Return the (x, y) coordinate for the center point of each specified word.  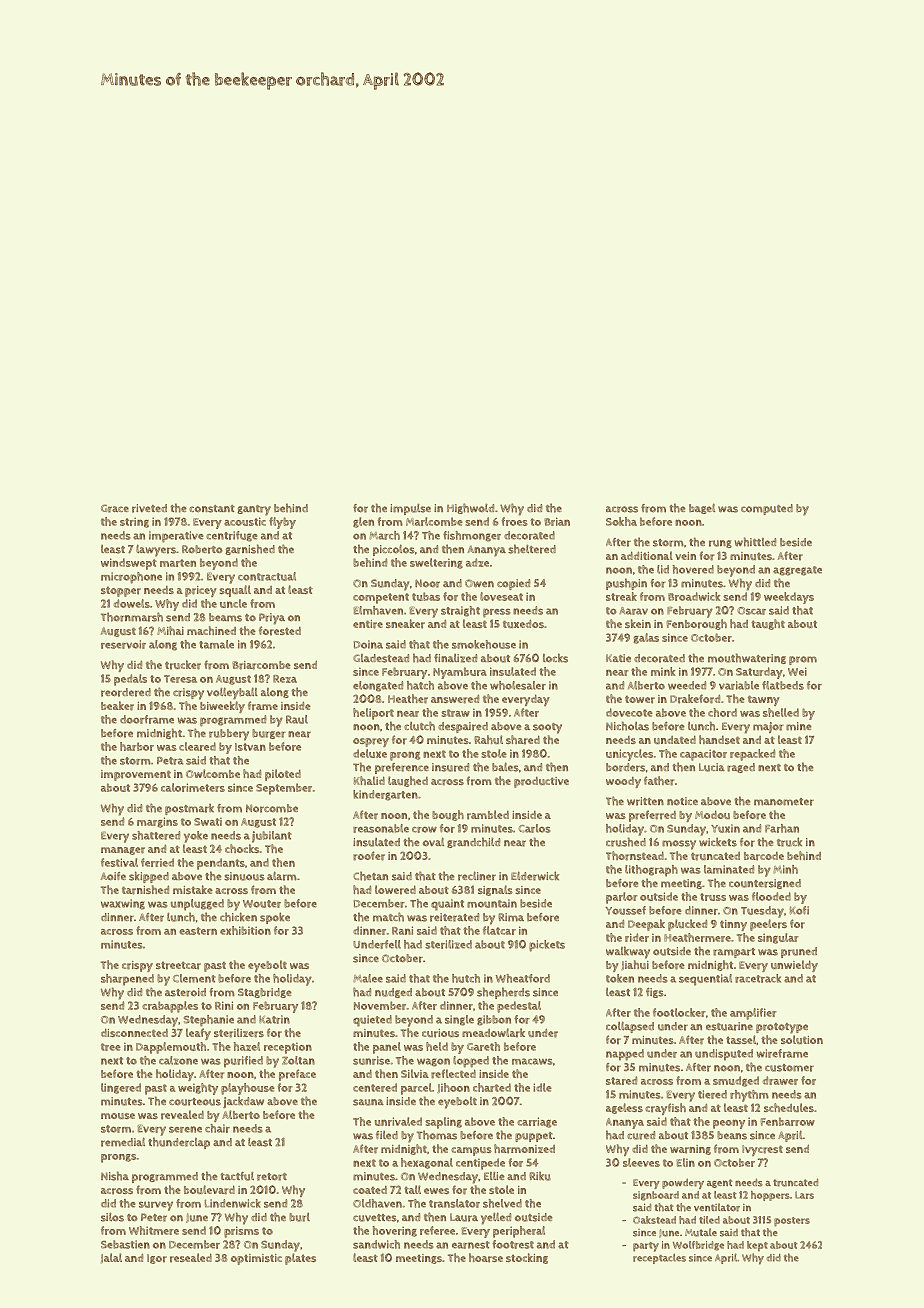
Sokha (621, 521)
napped (625, 1055)
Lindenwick (233, 1203)
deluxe (370, 753)
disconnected (134, 1032)
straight (460, 611)
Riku (540, 1176)
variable (739, 685)
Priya (272, 619)
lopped (471, 1062)
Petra (170, 761)
